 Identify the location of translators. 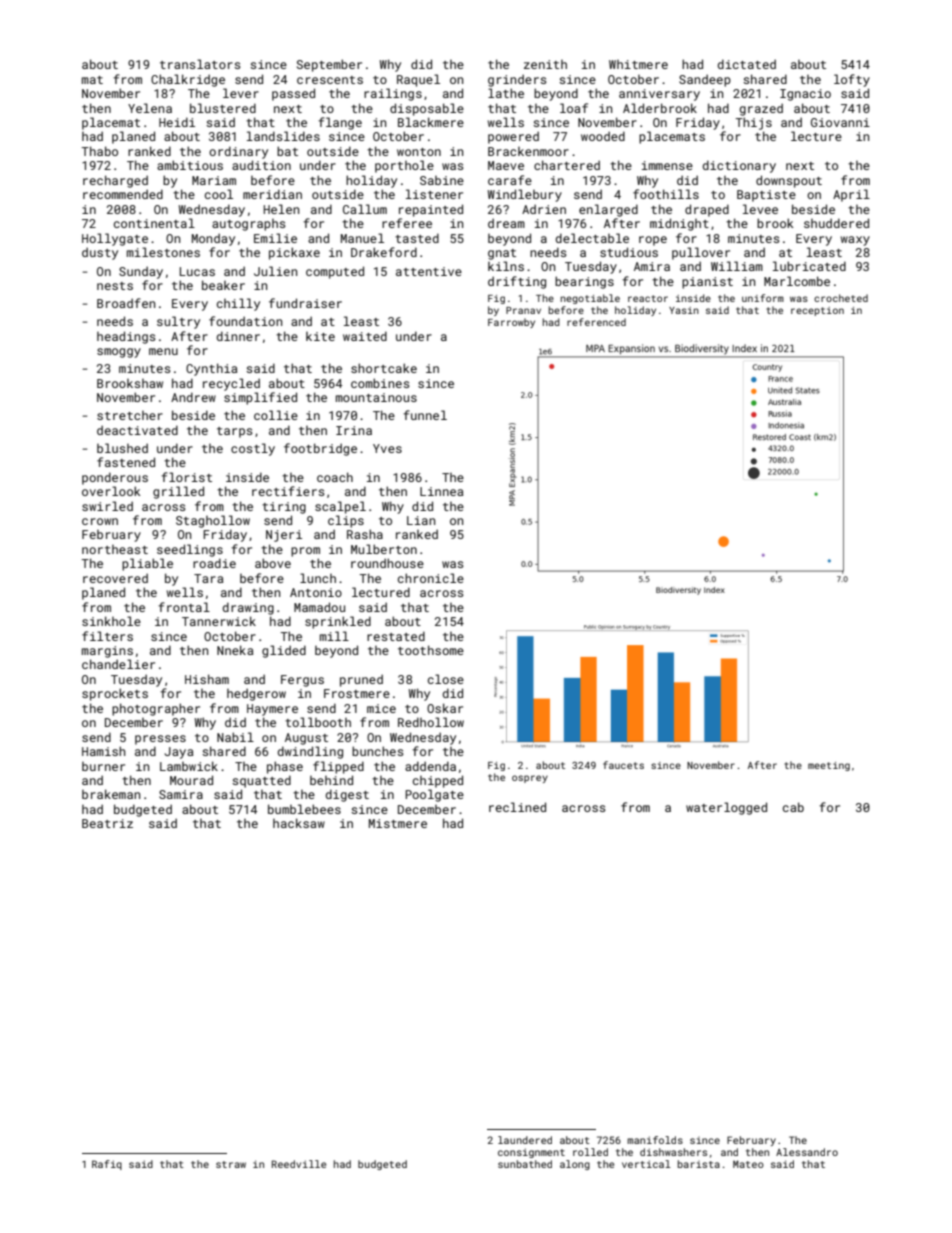
(200, 64).
